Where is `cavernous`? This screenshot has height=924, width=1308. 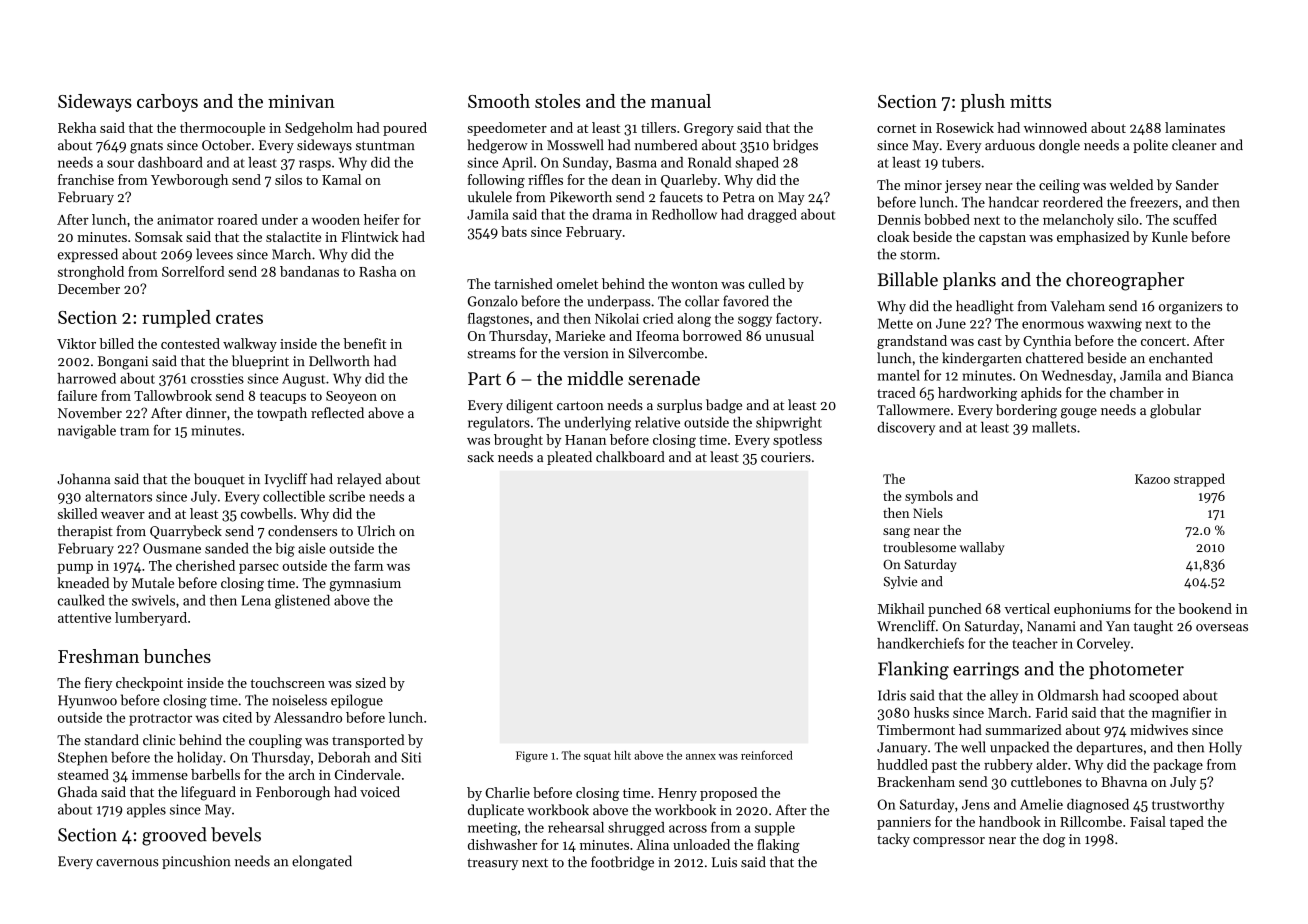
cavernous is located at coordinates (127, 863).
